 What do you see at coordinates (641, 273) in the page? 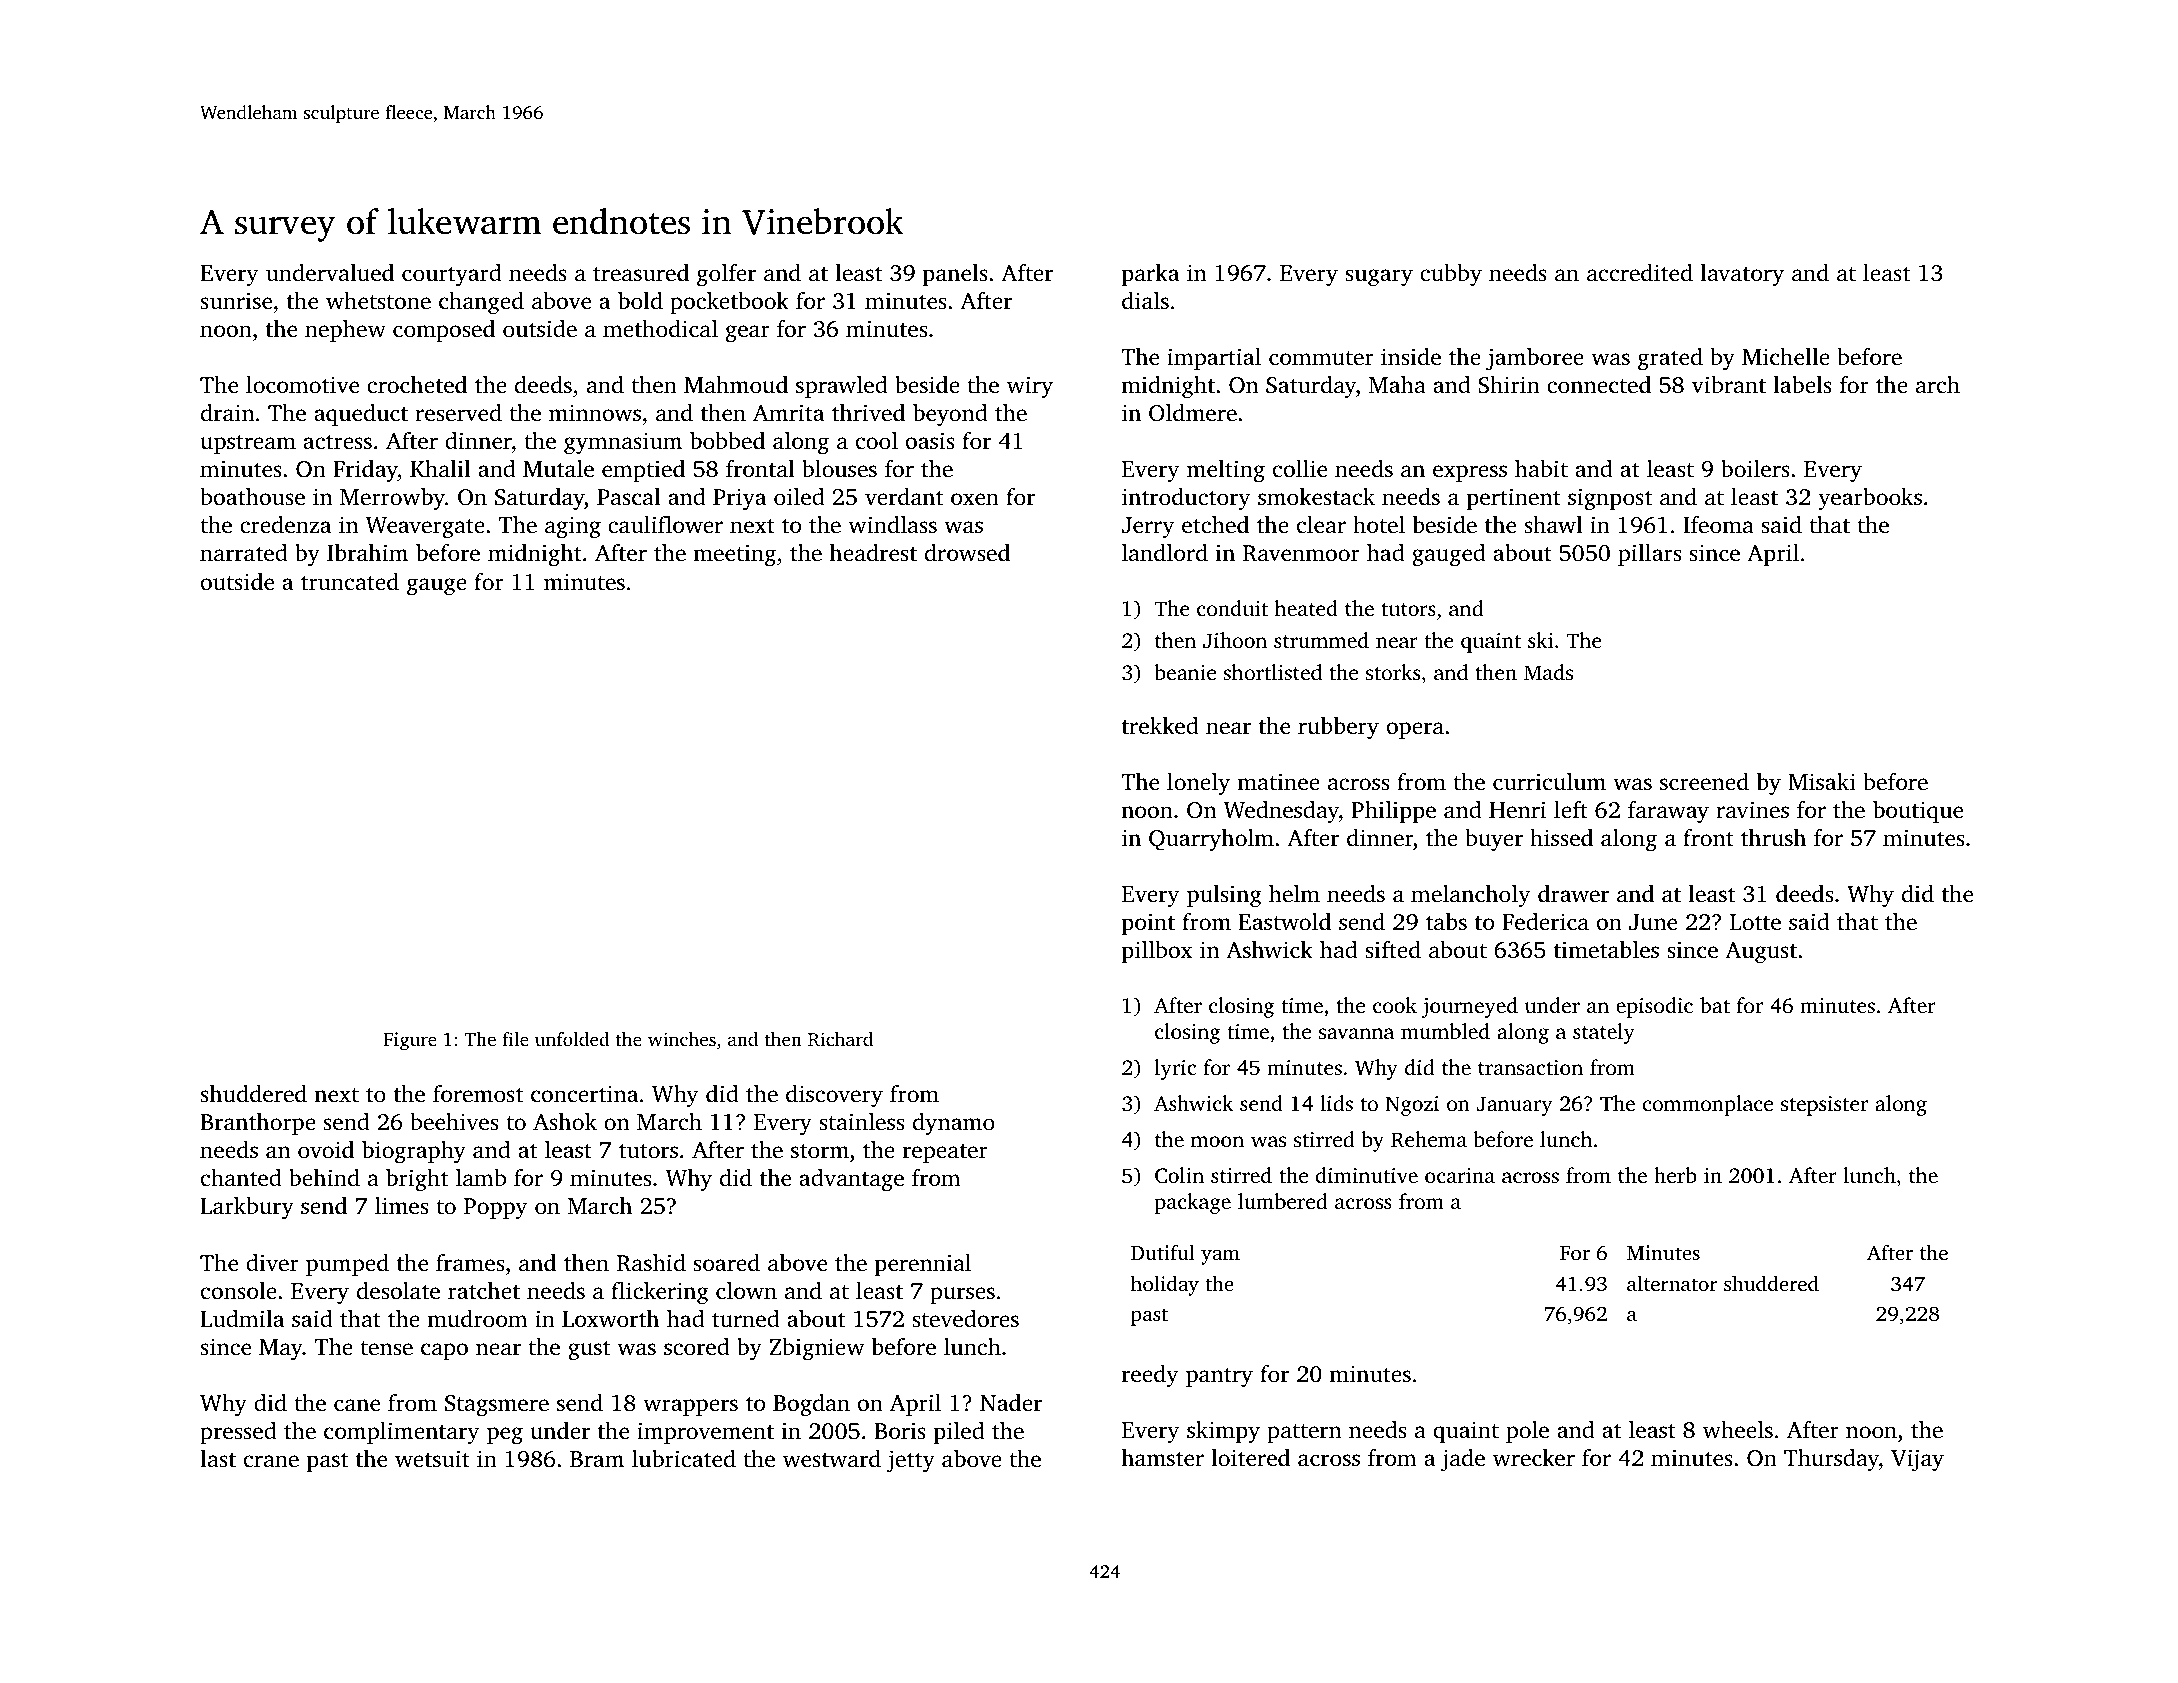
I see `treasured` at bounding box center [641, 273].
